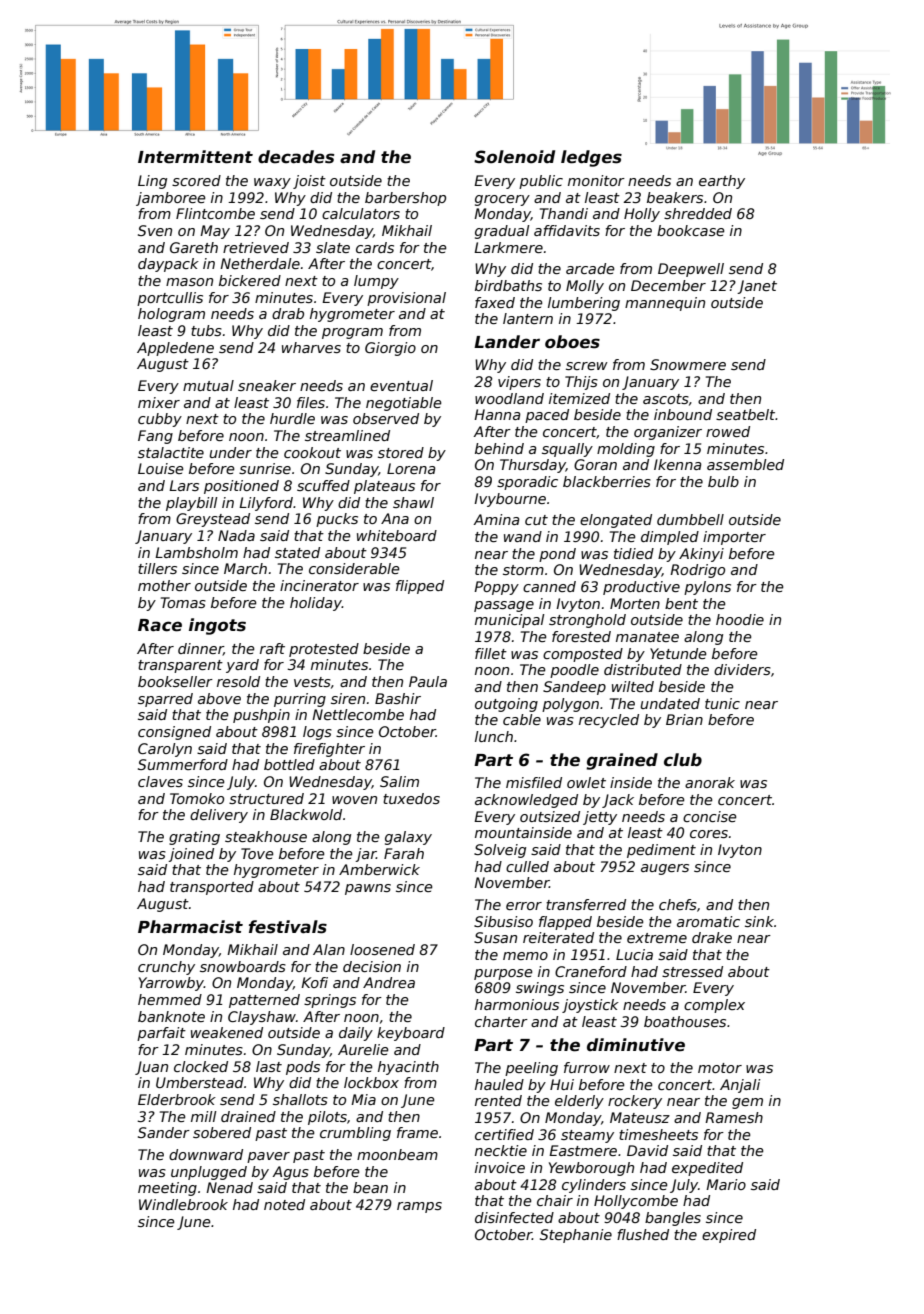 The image size is (924, 1314). What do you see at coordinates (714, 1006) in the screenshot?
I see `complex` at bounding box center [714, 1006].
